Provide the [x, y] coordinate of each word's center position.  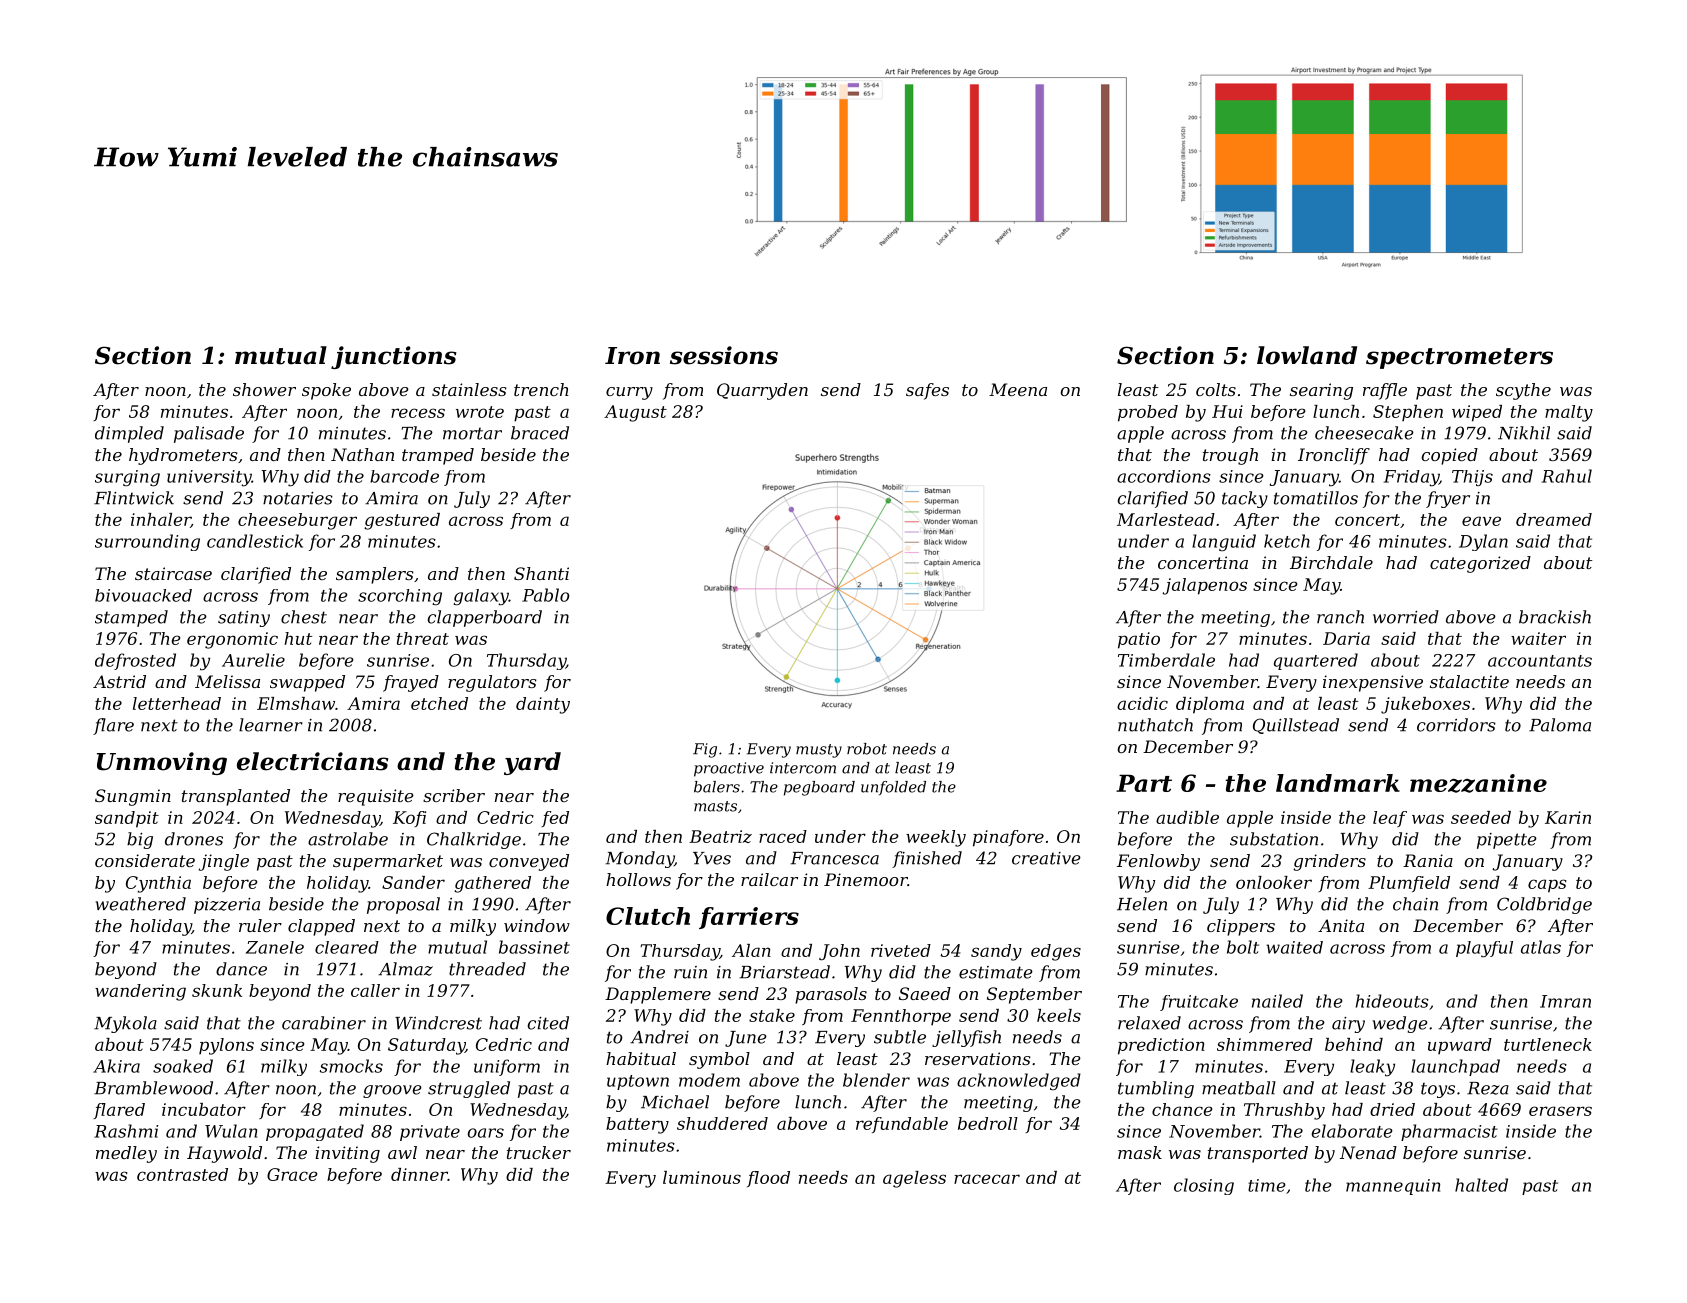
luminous [702, 1177]
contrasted [182, 1174]
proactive [729, 769]
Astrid [119, 681]
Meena [1018, 389]
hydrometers [183, 456]
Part [1144, 783]
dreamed [1554, 519]
